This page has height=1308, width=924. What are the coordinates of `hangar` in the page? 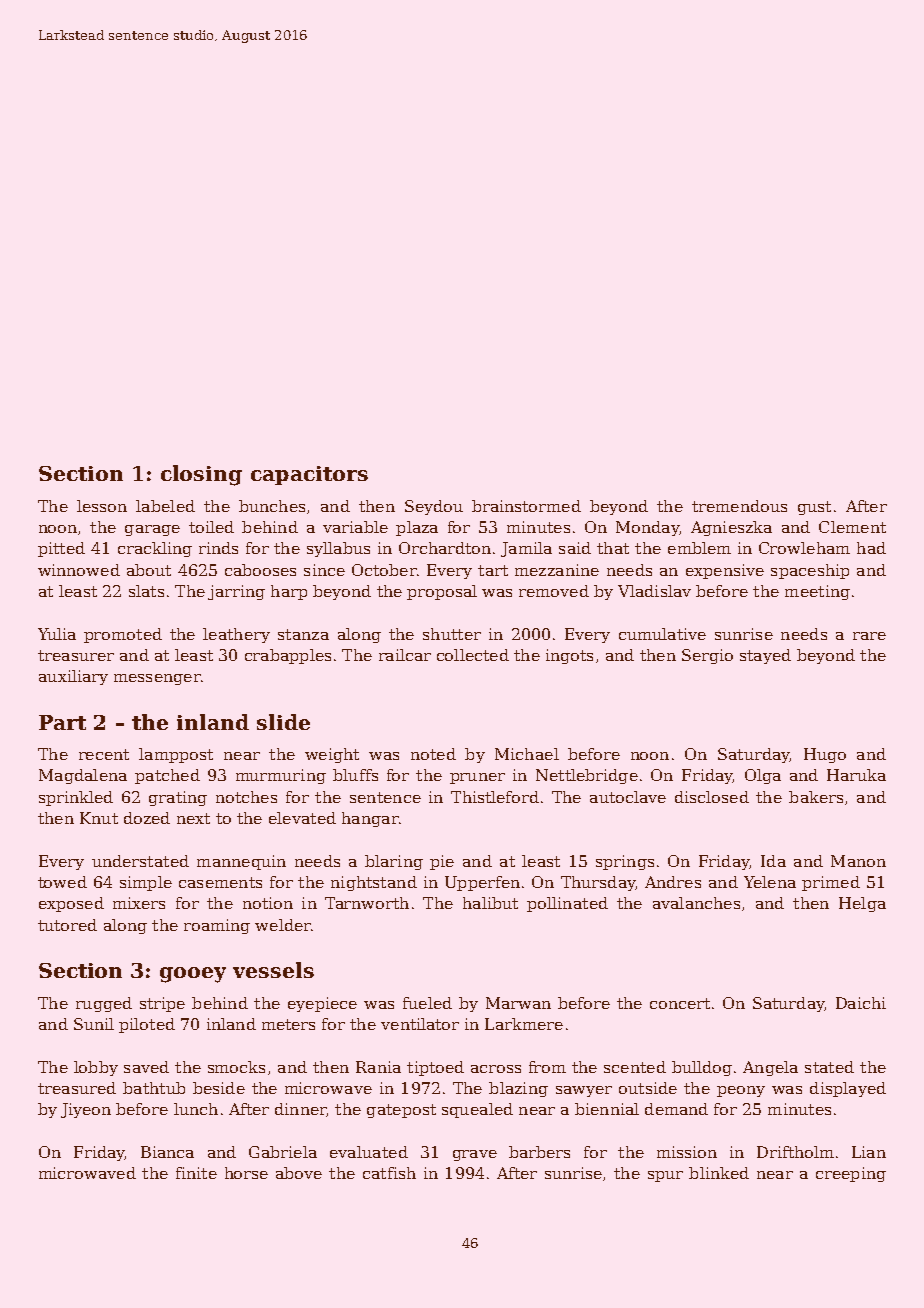 It's located at (370, 819).
